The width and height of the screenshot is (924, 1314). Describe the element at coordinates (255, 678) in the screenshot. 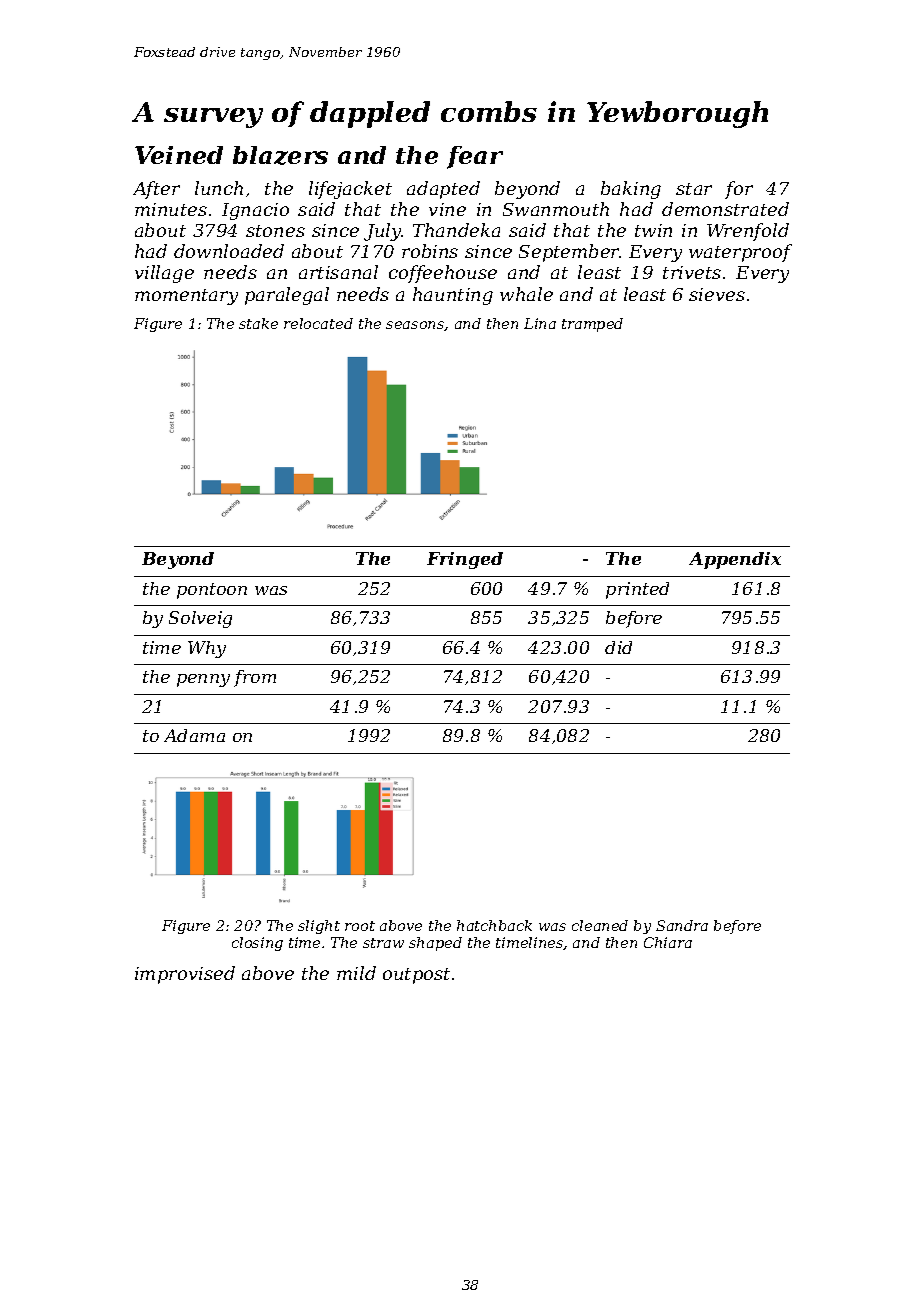

I see `from` at that location.
